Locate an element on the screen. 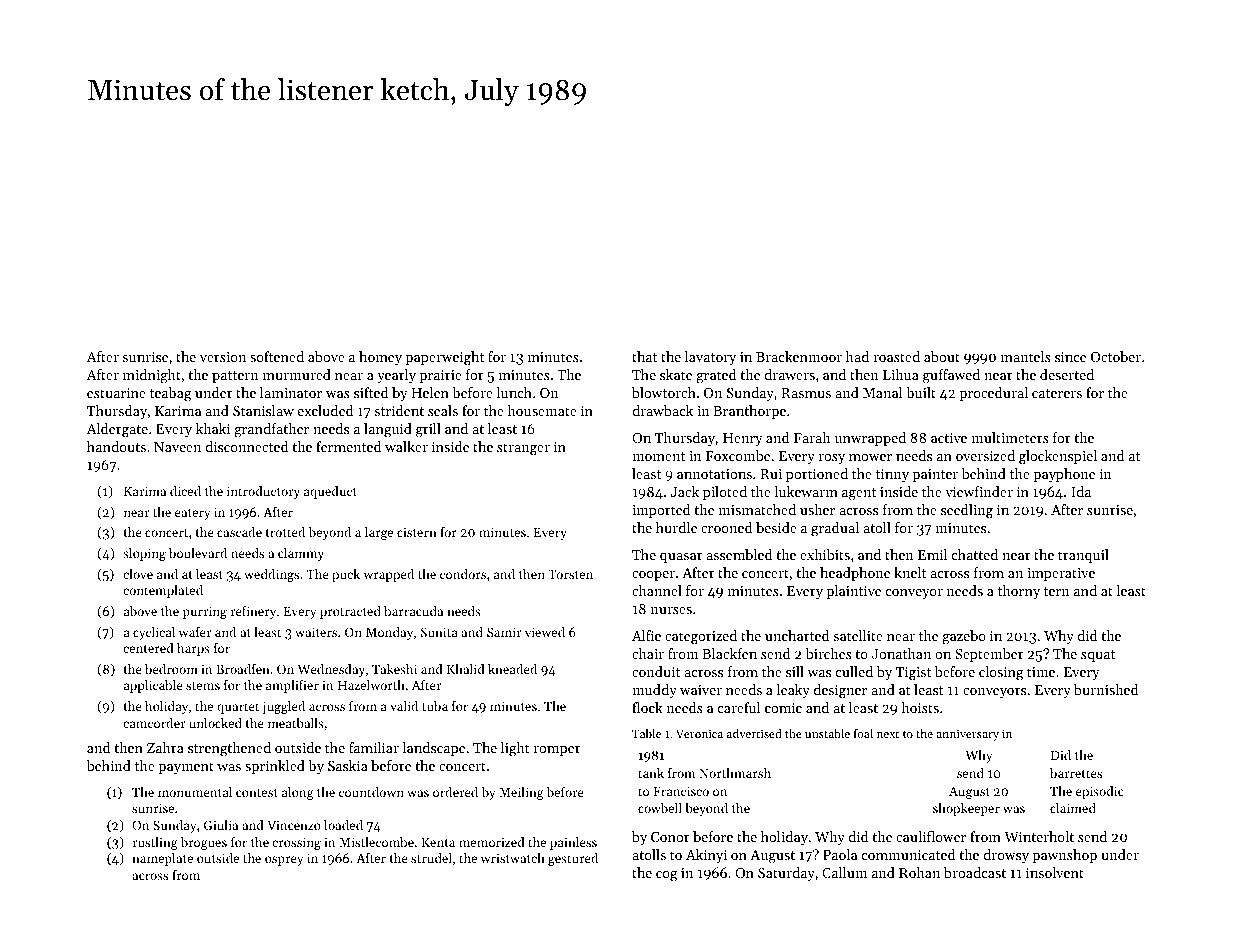  tuba is located at coordinates (435, 706).
